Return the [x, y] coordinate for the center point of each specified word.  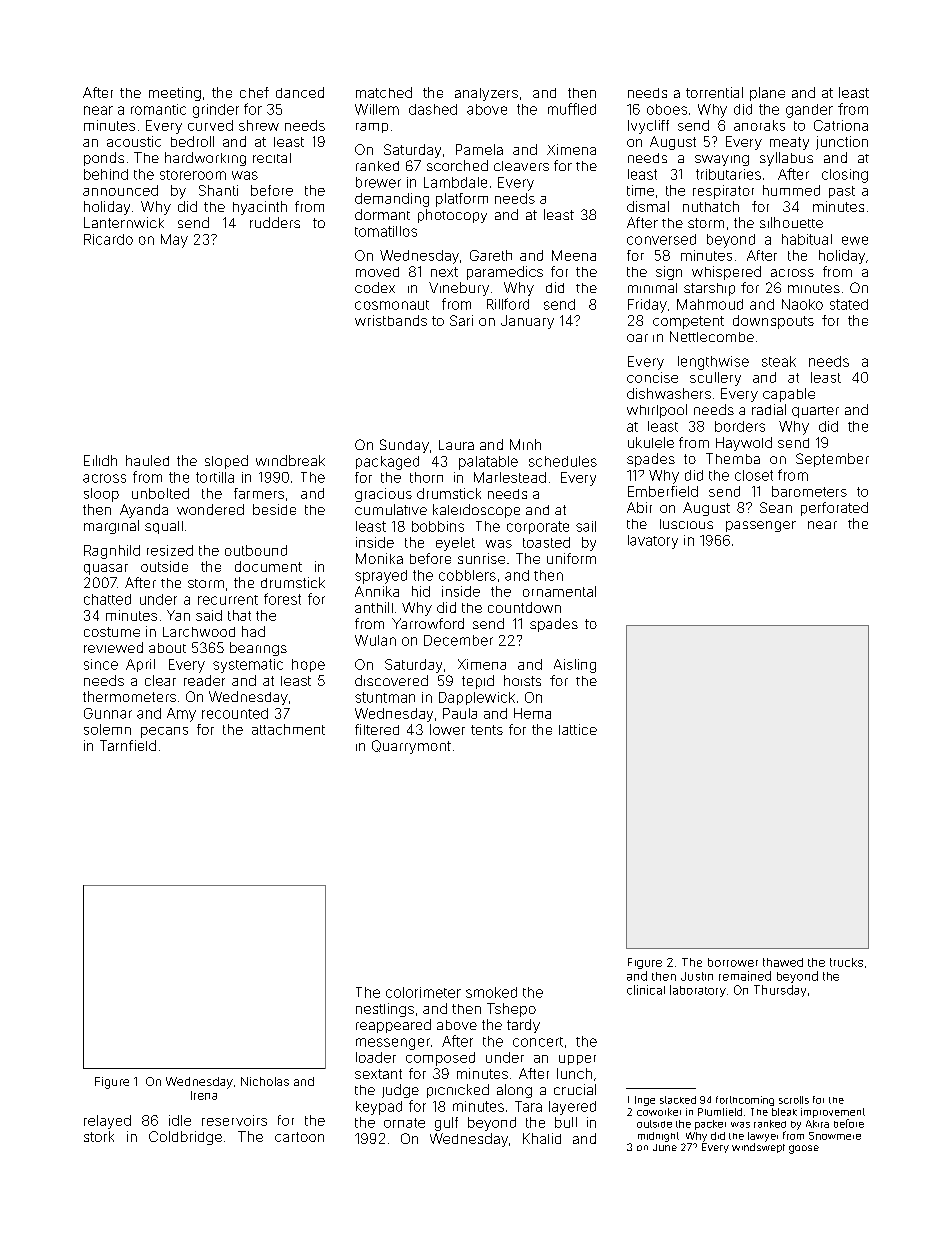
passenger [761, 526]
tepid [478, 682]
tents [487, 730]
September [832, 460]
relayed [107, 1122]
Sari [461, 320]
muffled [572, 109]
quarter [815, 412]
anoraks [759, 125]
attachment [288, 729]
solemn [107, 729]
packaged [387, 463]
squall [164, 527]
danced [300, 92]
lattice [578, 729]
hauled [147, 460]
